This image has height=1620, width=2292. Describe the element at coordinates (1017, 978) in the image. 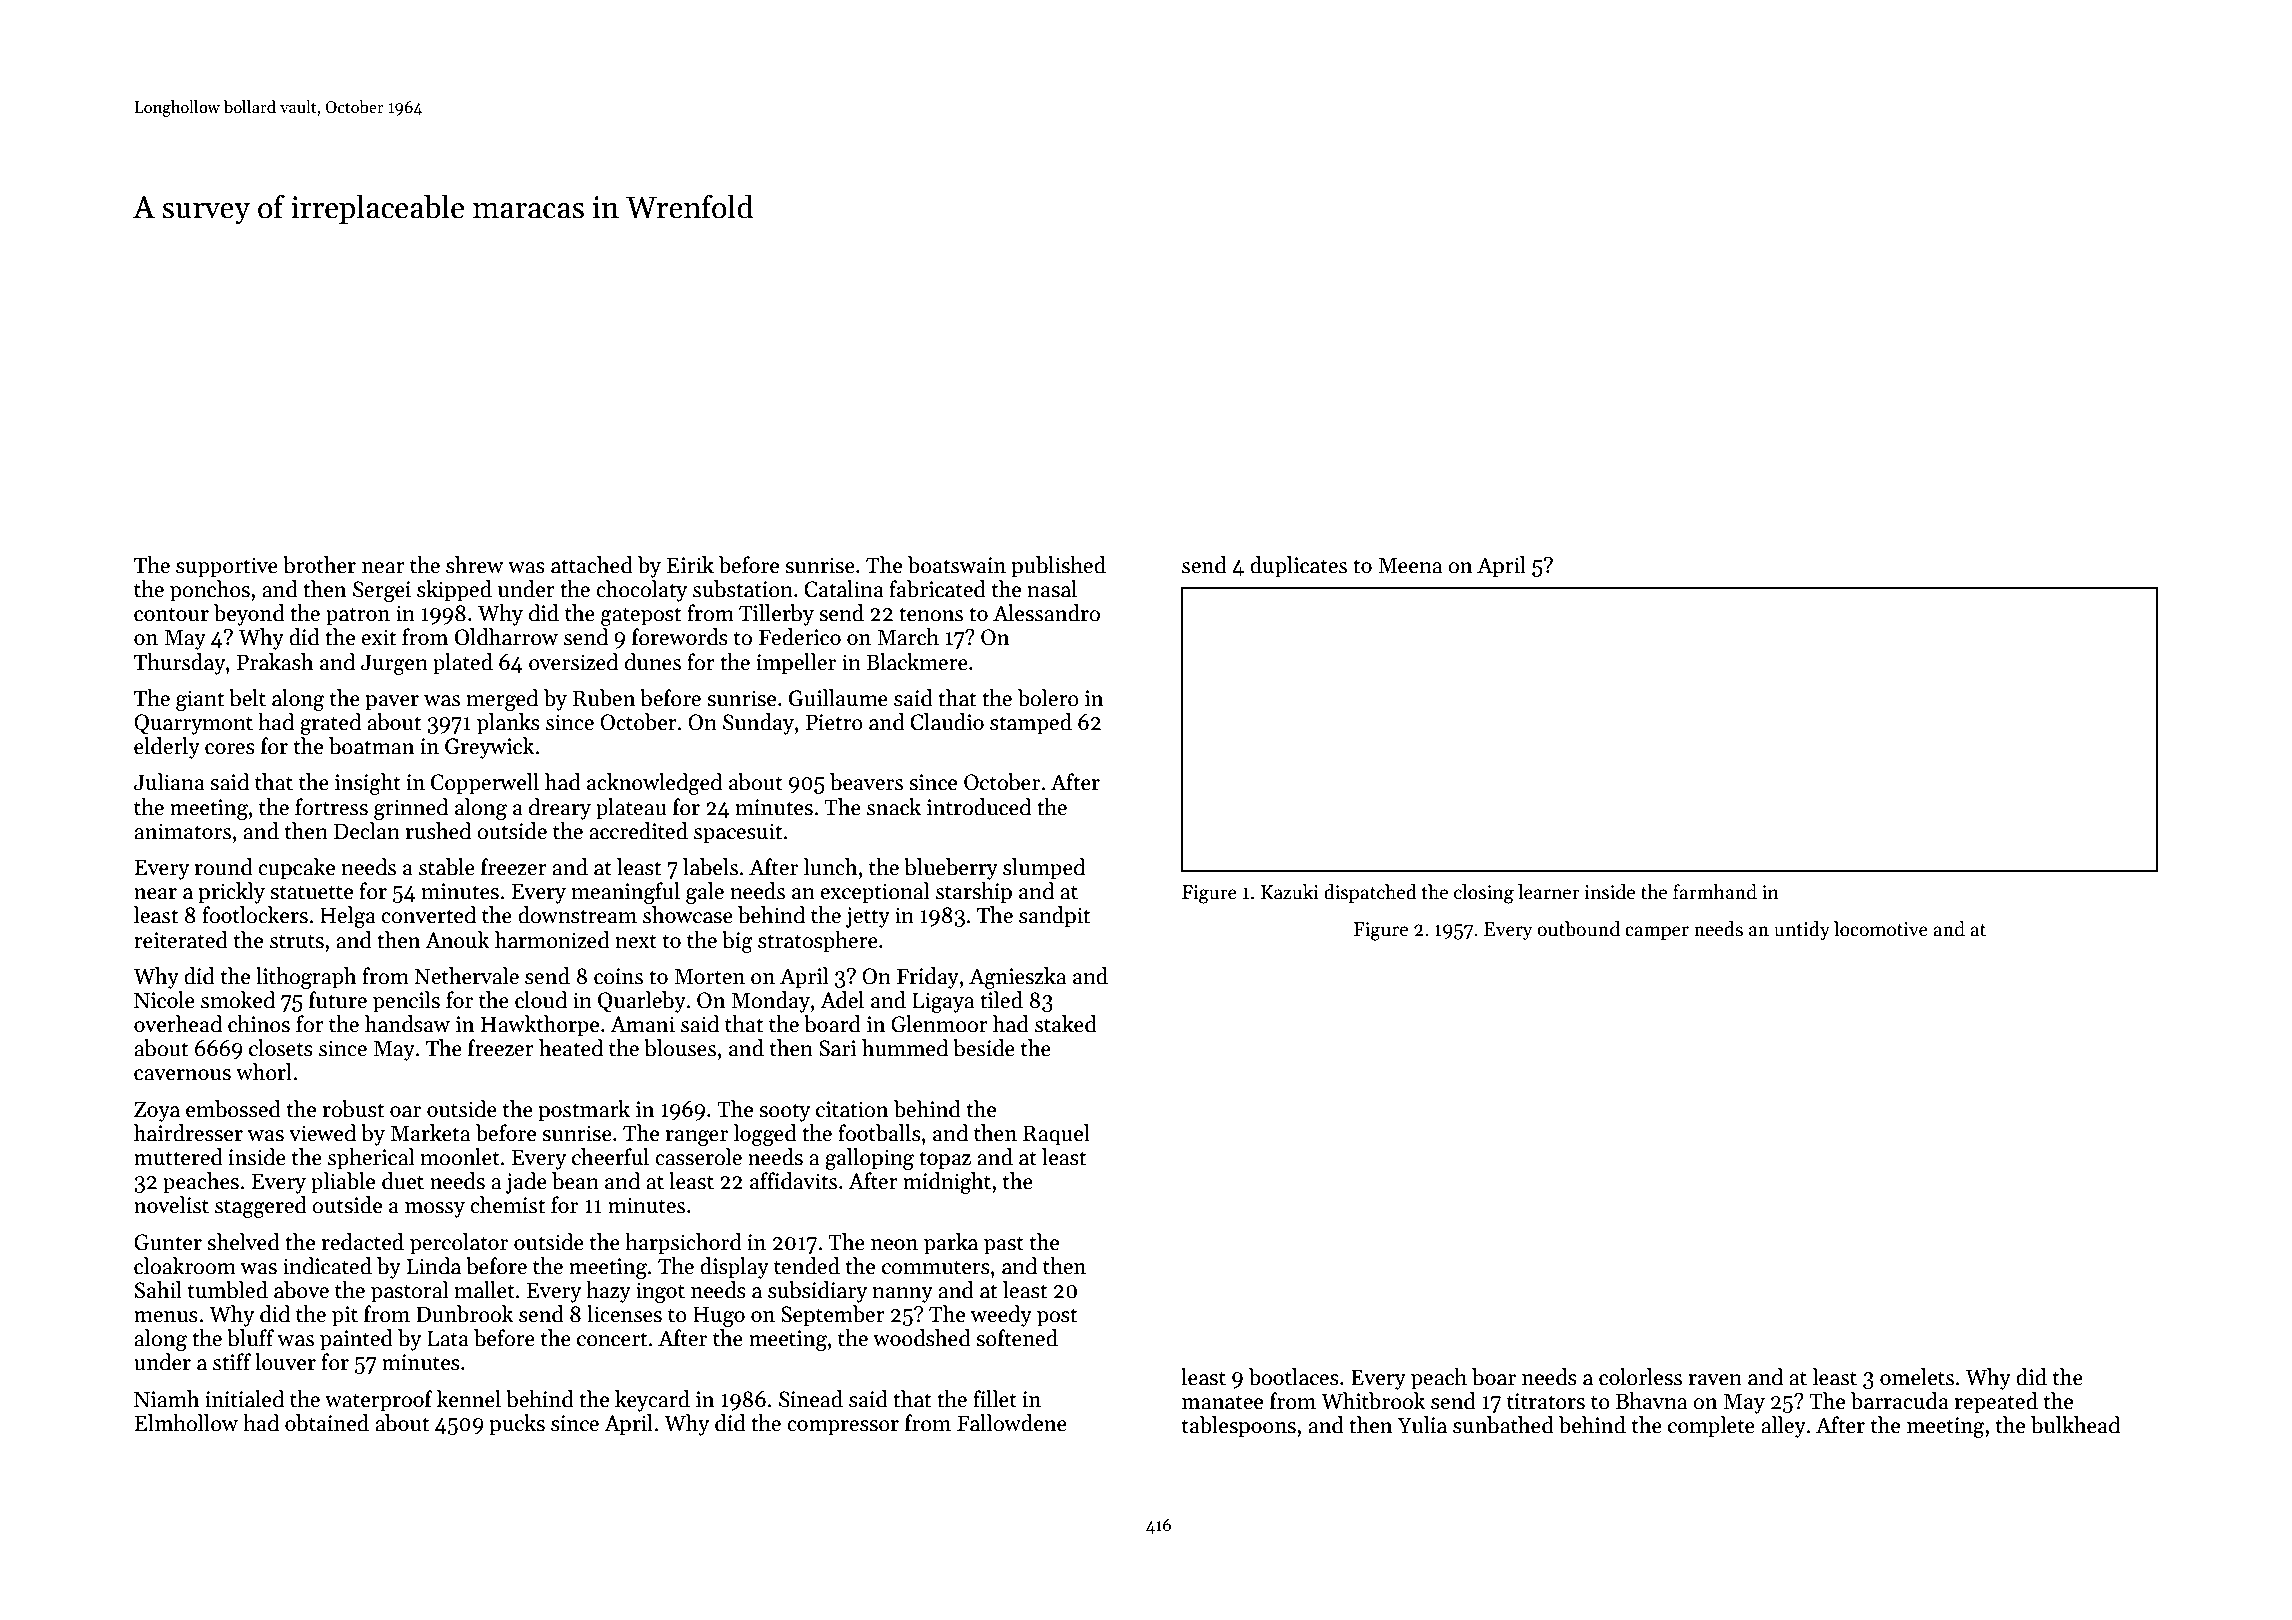

I see `Agnieszka` at that location.
